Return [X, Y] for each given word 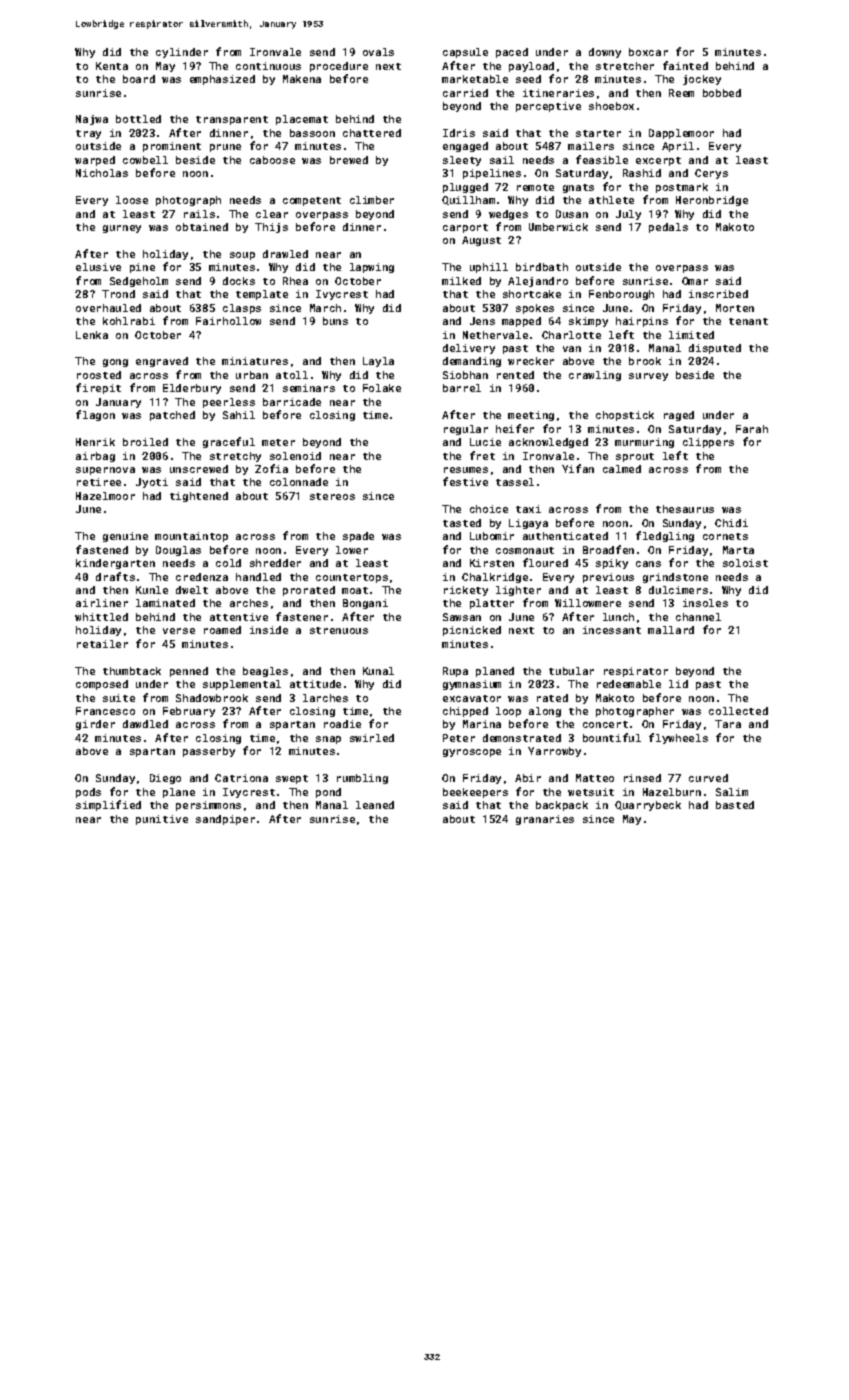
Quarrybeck [648, 806]
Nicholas [102, 173]
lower [352, 550]
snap [328, 740]
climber [372, 200]
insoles [705, 603]
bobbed [722, 93]
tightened [199, 497]
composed [102, 685]
